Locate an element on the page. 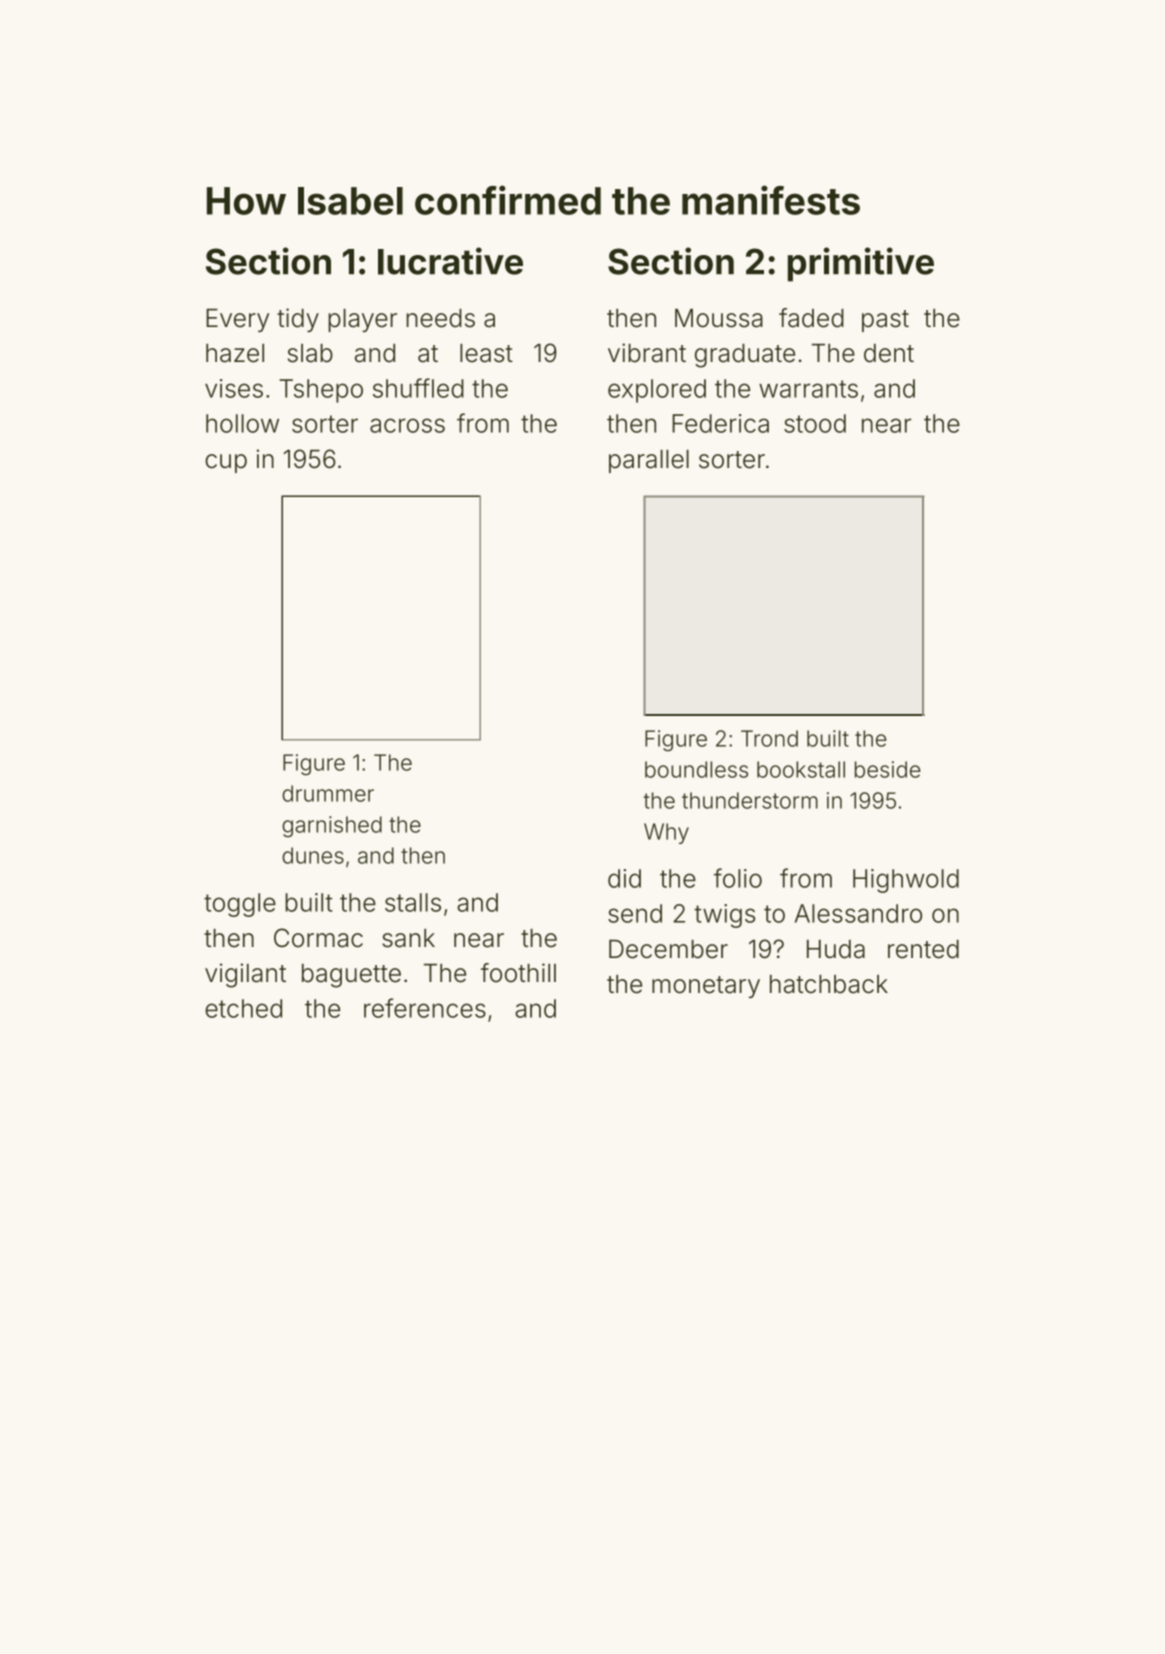 Image resolution: width=1165 pixels, height=1654 pixels. hatchback is located at coordinates (829, 984).
